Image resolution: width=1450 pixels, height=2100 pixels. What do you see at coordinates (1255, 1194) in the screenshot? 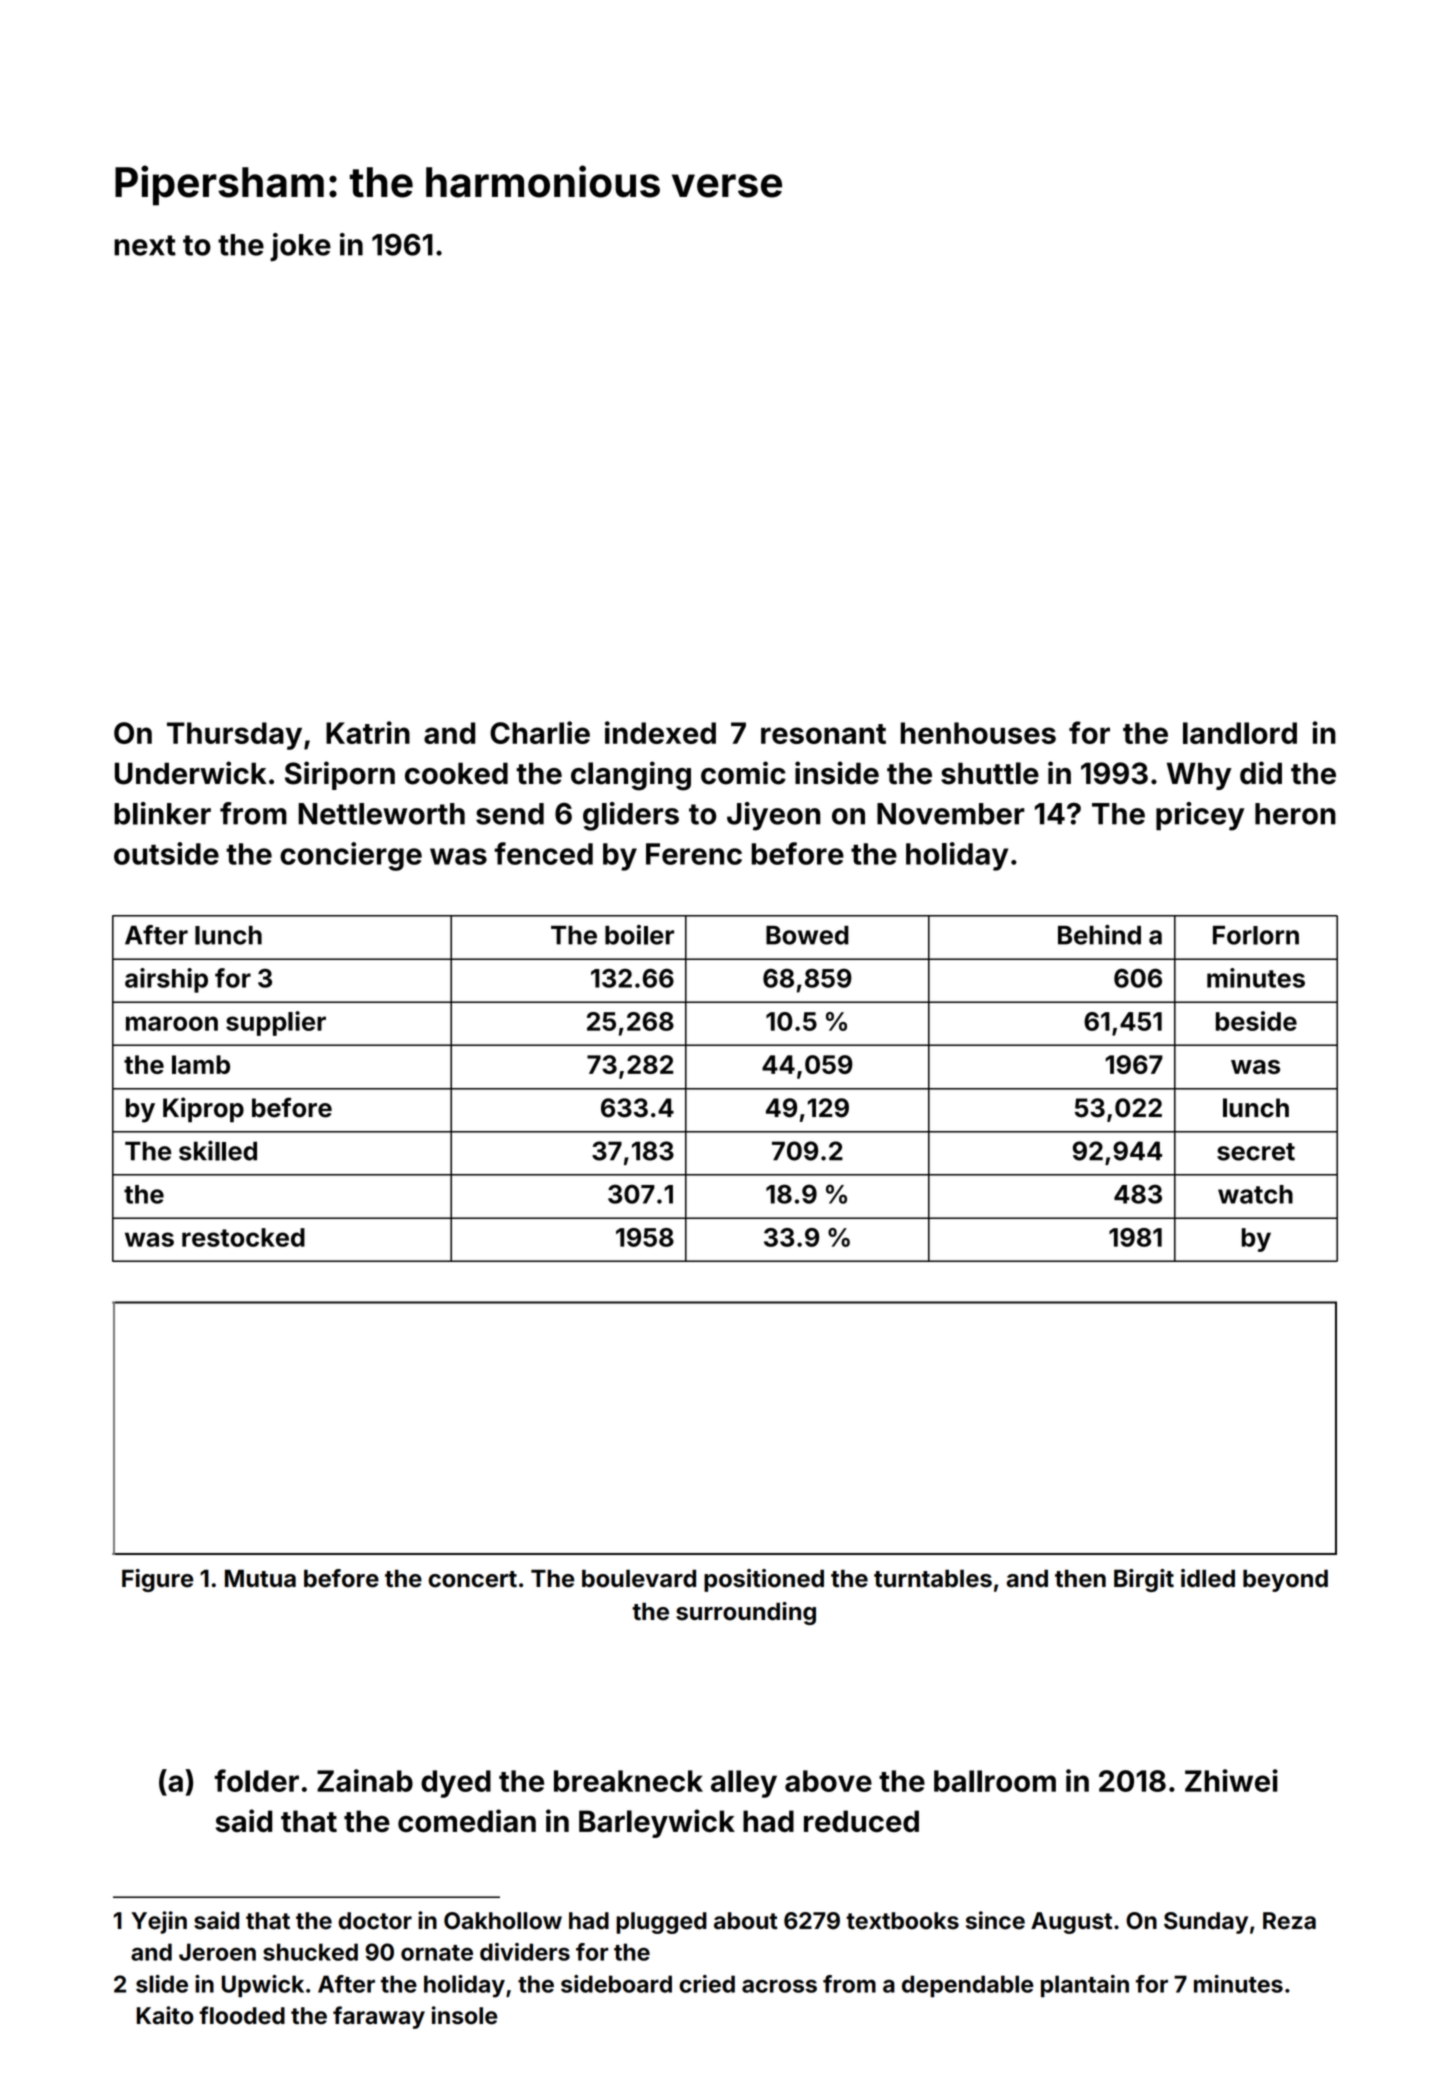
I see `watch` at bounding box center [1255, 1194].
